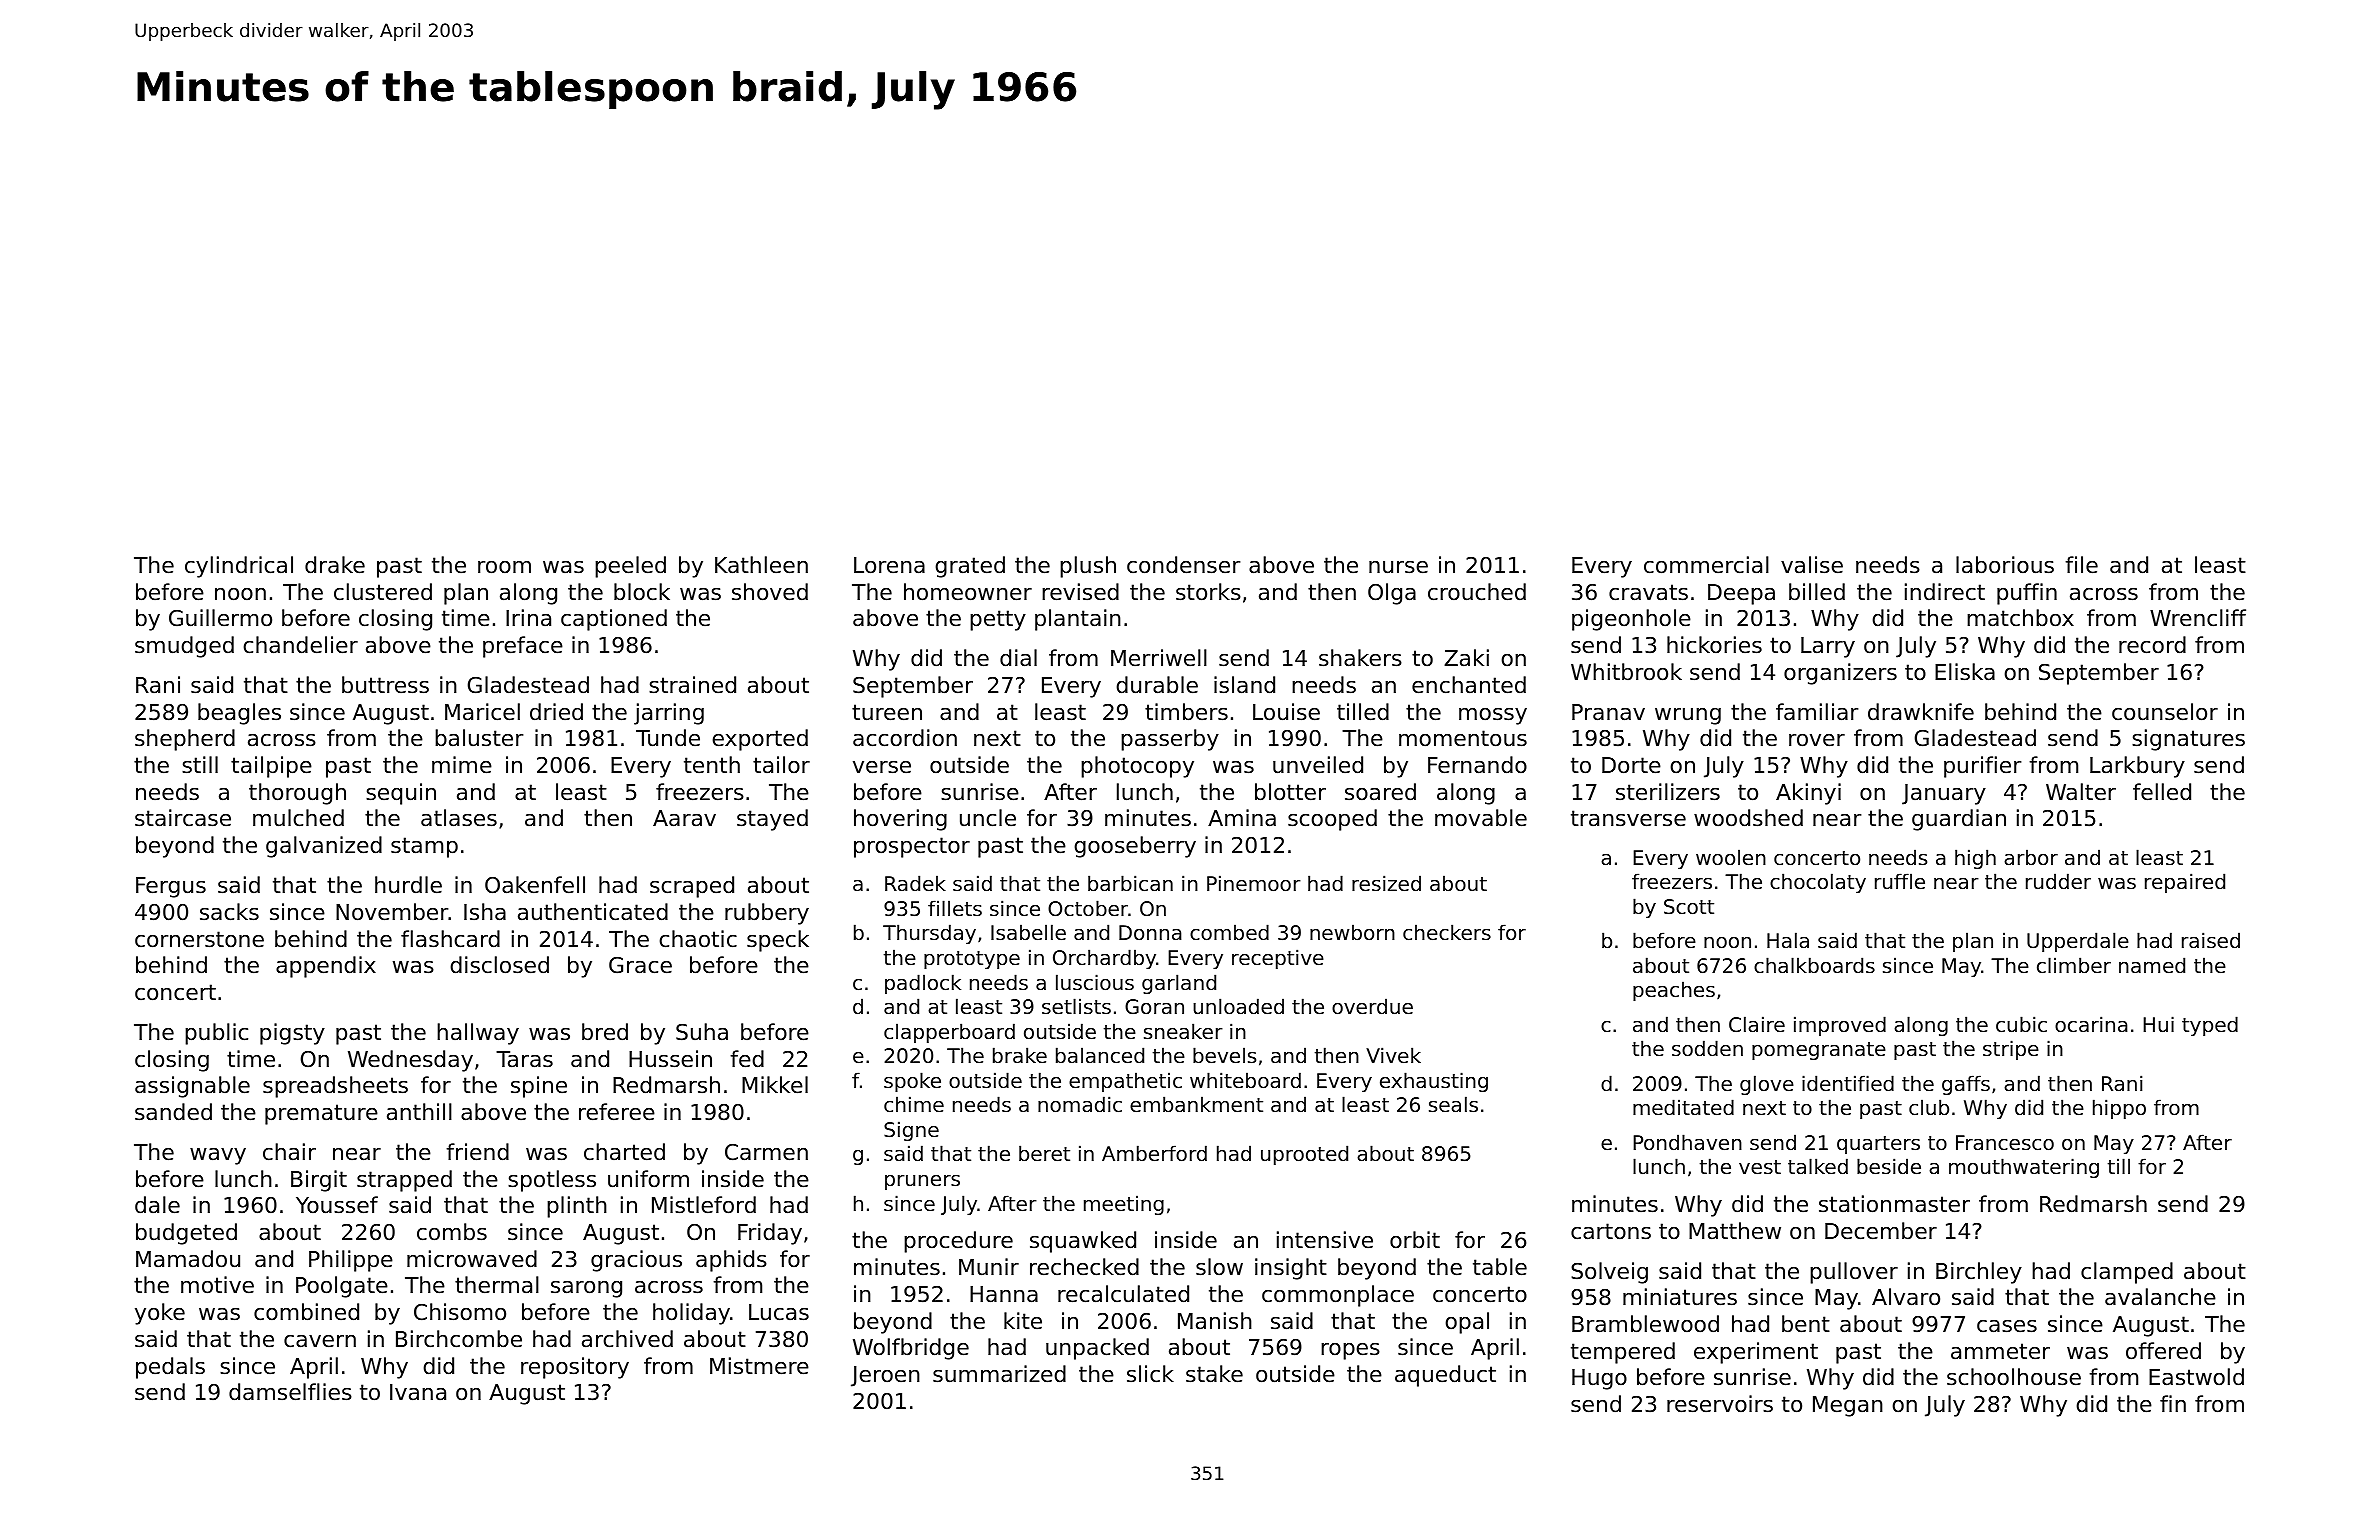 The image size is (2380, 1540). I want to click on Eliska, so click(1965, 672).
